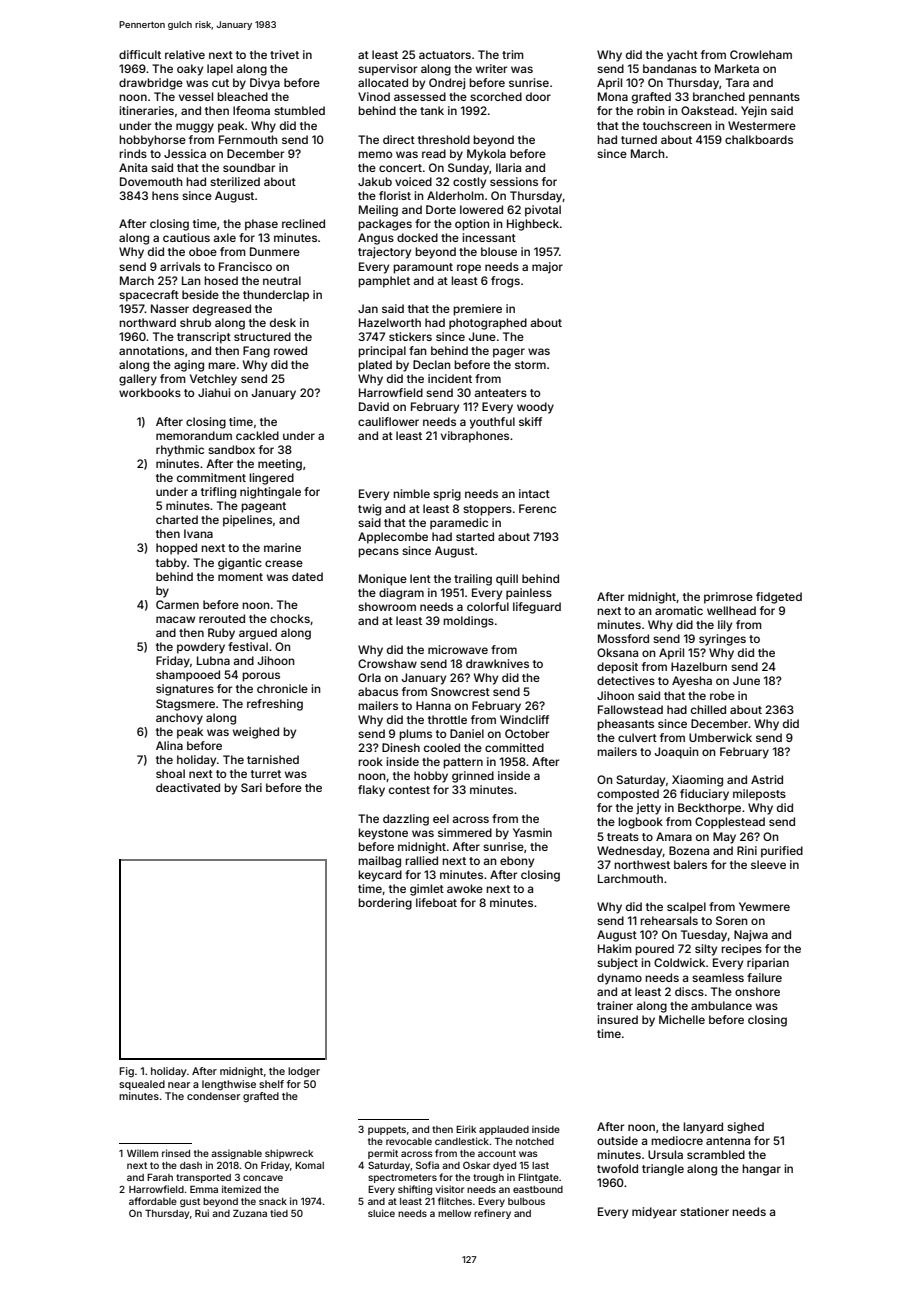 The image size is (924, 1308). I want to click on Fig, so click(126, 1072).
